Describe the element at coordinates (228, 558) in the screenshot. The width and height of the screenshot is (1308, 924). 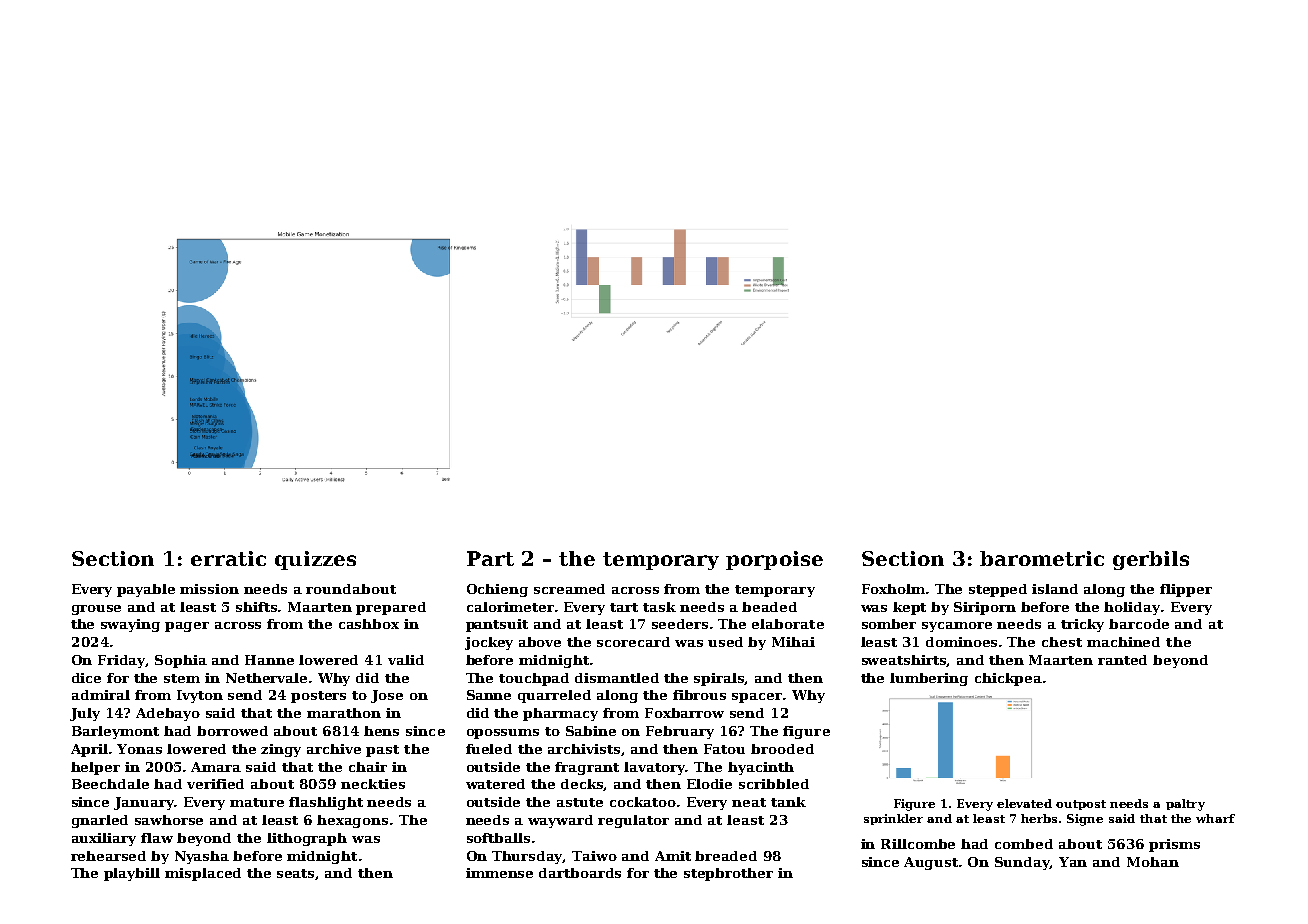
I see `erratic` at that location.
